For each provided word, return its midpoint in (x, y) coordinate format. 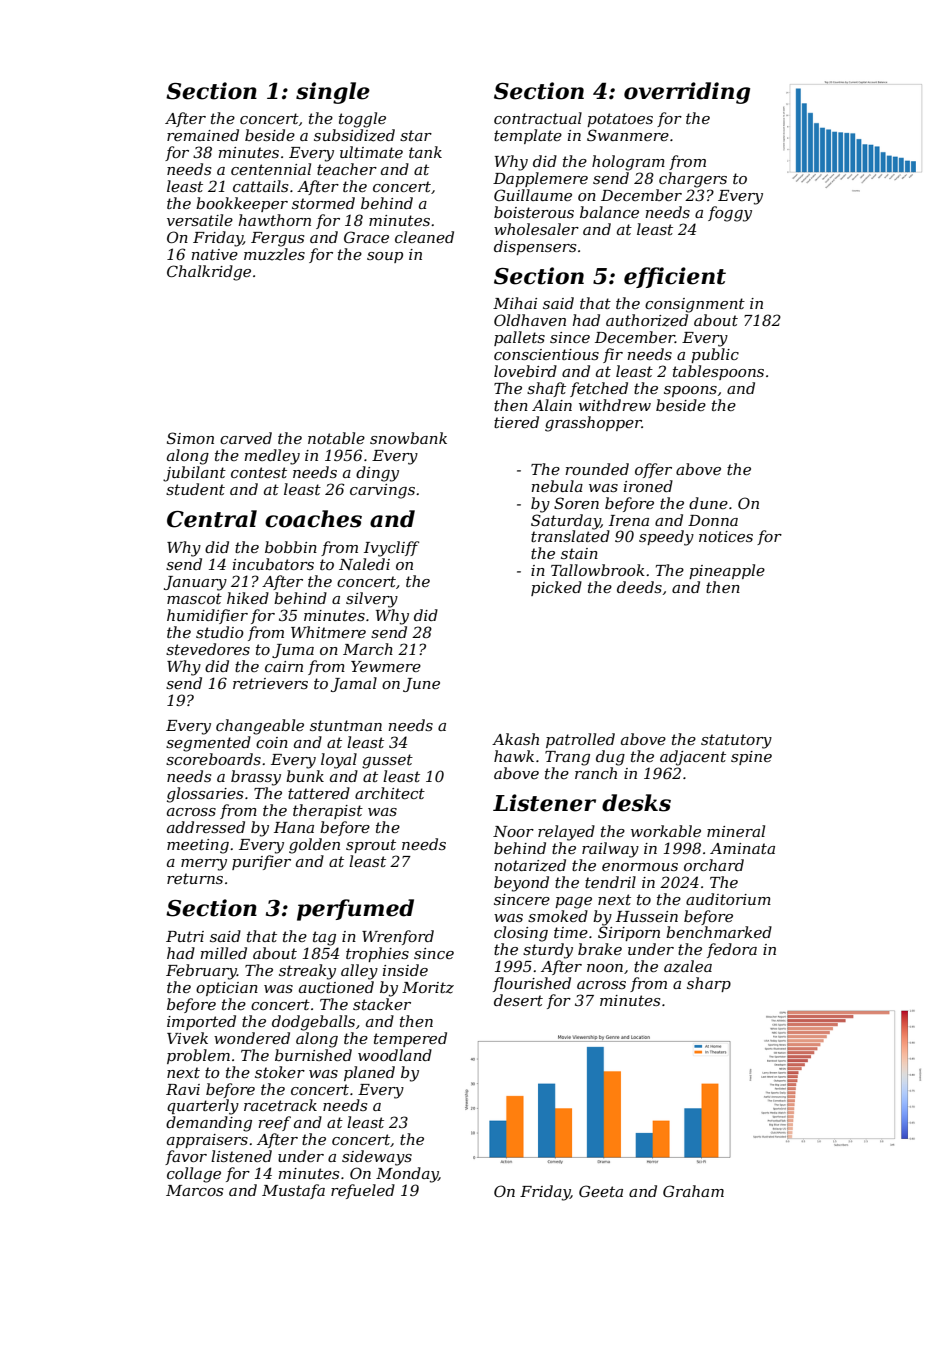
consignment (695, 305)
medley (272, 457)
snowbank (408, 438)
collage (194, 1175)
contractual (538, 118)
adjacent (693, 758)
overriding (687, 93)
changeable (260, 727)
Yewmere (386, 666)
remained (203, 135)
